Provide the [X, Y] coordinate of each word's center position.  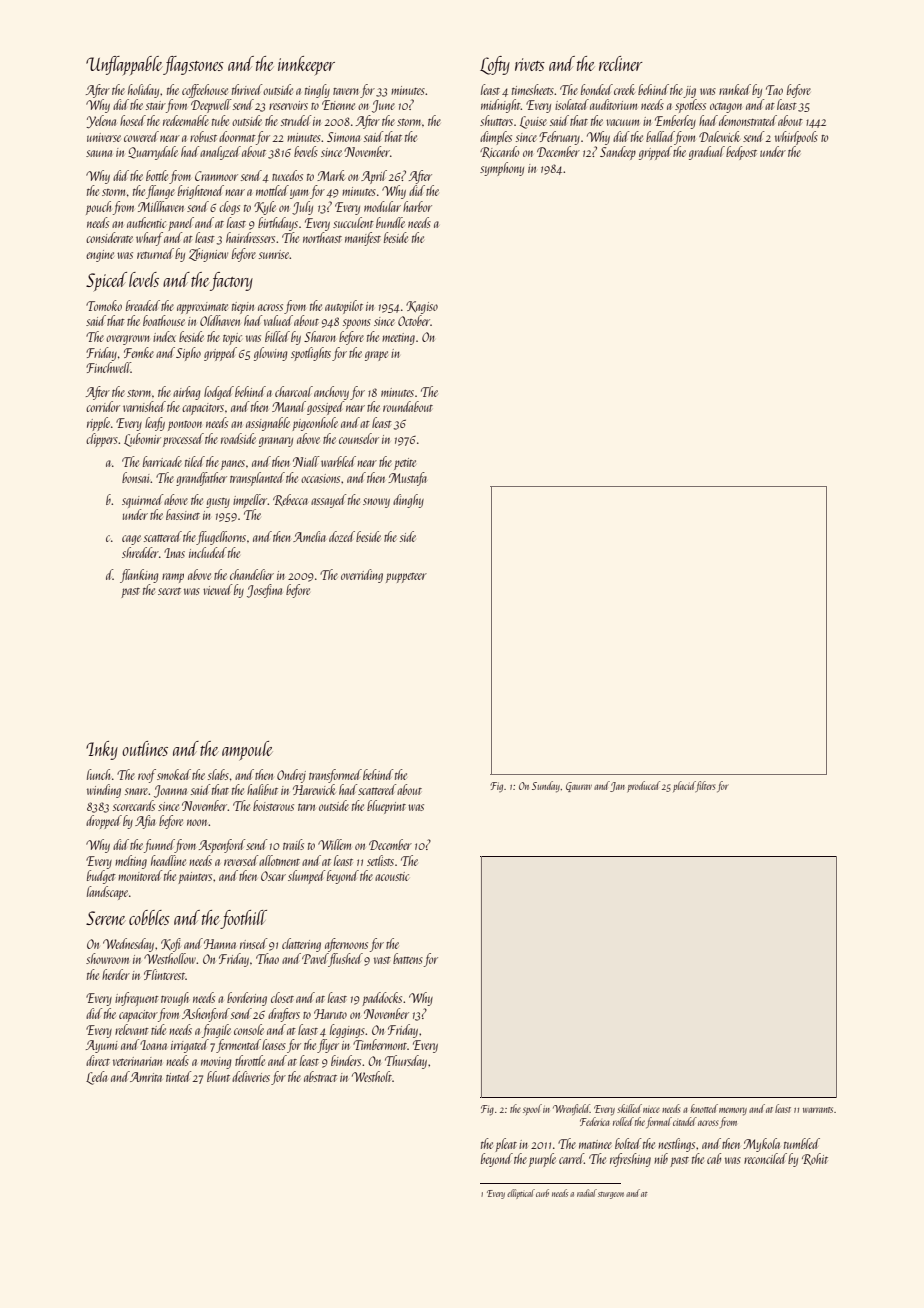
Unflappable [124, 65]
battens [408, 958]
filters [705, 786]
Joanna [170, 791]
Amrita [146, 1077]
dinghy [408, 501]
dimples [496, 138]
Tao [774, 90]
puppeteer [406, 578]
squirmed [142, 501]
